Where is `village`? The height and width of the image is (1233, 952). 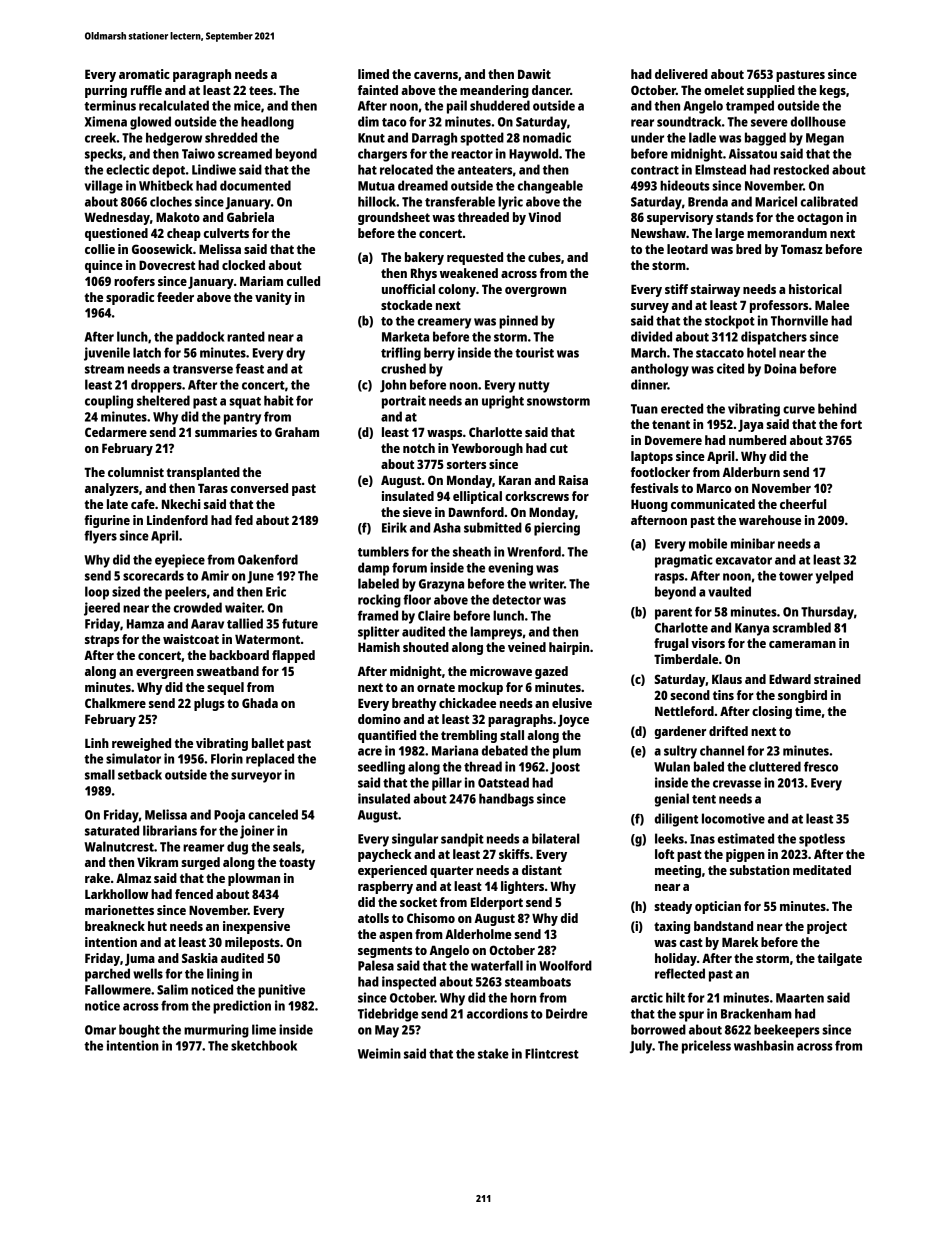 village is located at coordinates (104, 187).
